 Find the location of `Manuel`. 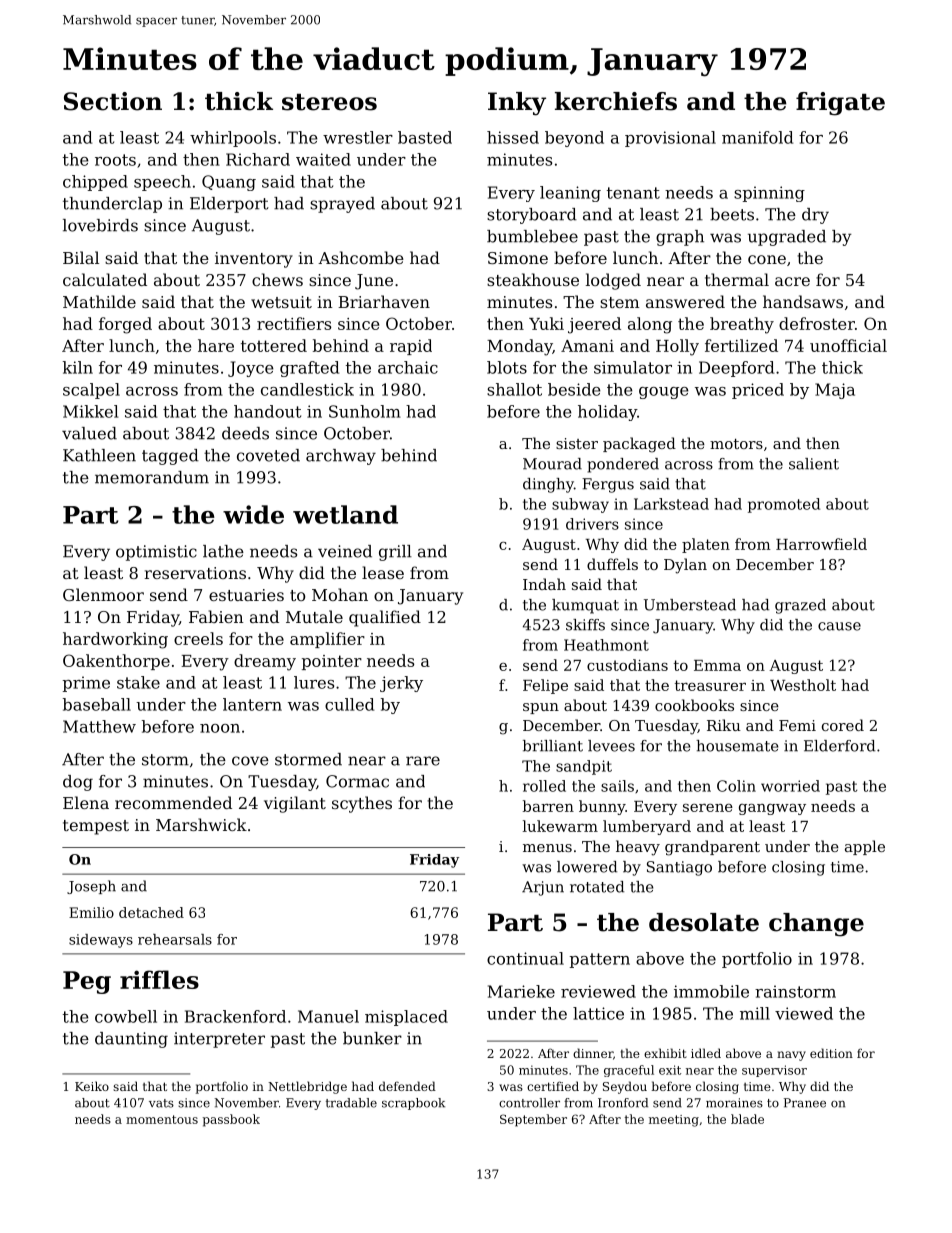

Manuel is located at coordinates (328, 1016).
